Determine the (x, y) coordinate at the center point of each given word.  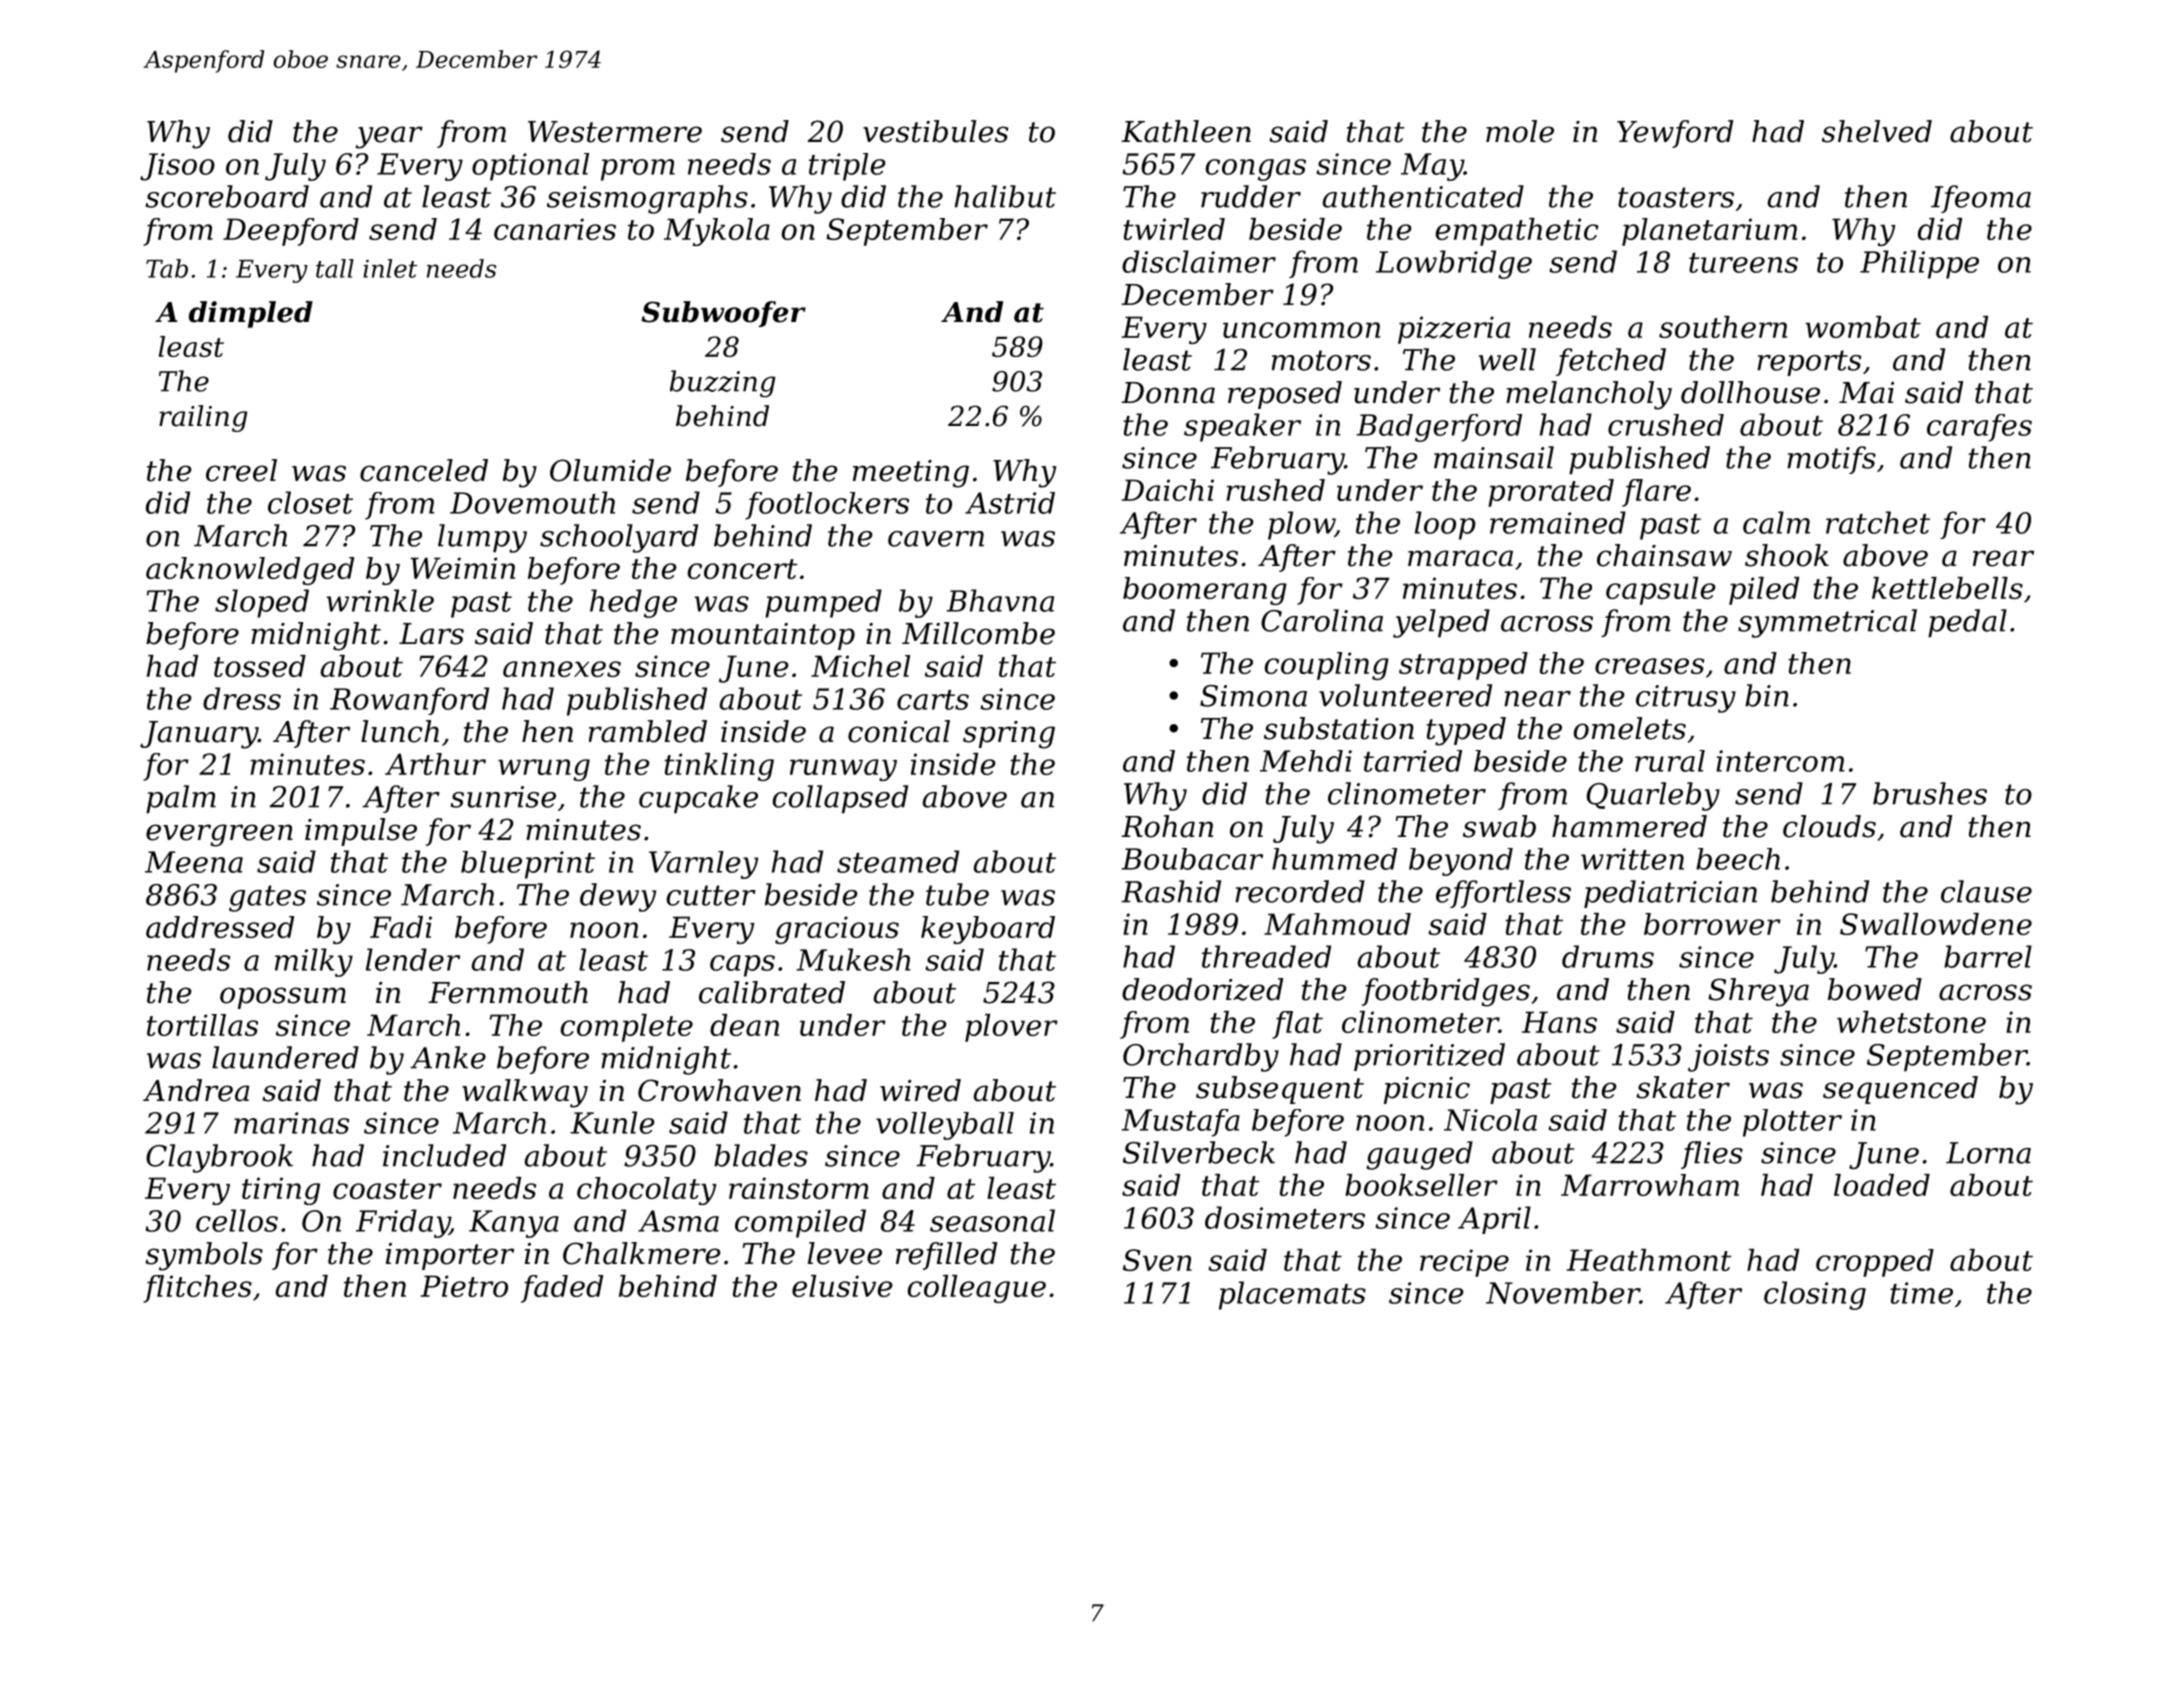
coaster (387, 1189)
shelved (1877, 131)
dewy (618, 897)
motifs (1831, 460)
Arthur (435, 764)
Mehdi (1306, 761)
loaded (1882, 1185)
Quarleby (1653, 796)
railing (203, 418)
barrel (1988, 956)
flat (1297, 1025)
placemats (1292, 1295)
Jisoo (177, 167)
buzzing (723, 384)
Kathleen (1186, 131)
